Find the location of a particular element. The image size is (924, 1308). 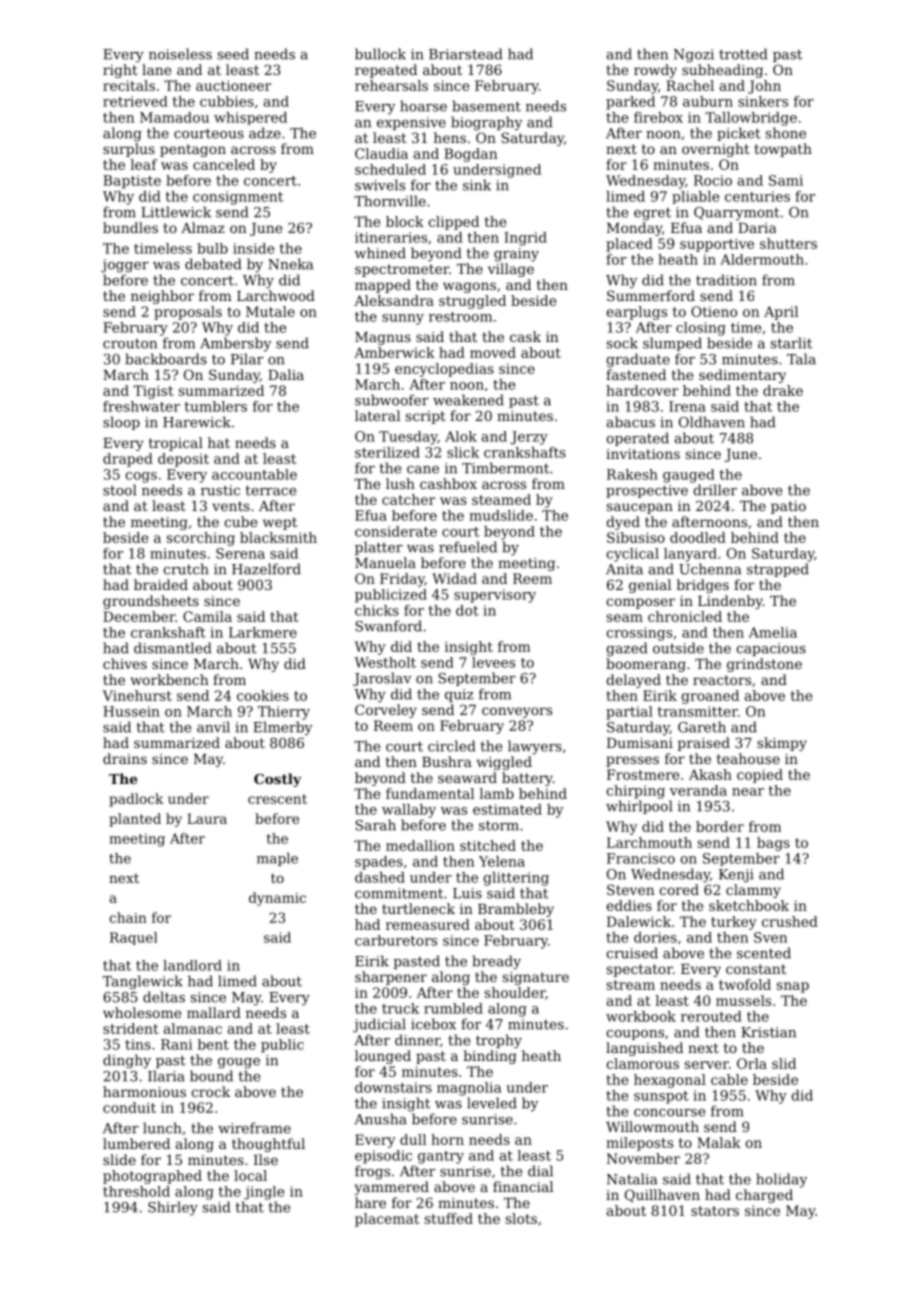

threshold is located at coordinates (136, 1191).
